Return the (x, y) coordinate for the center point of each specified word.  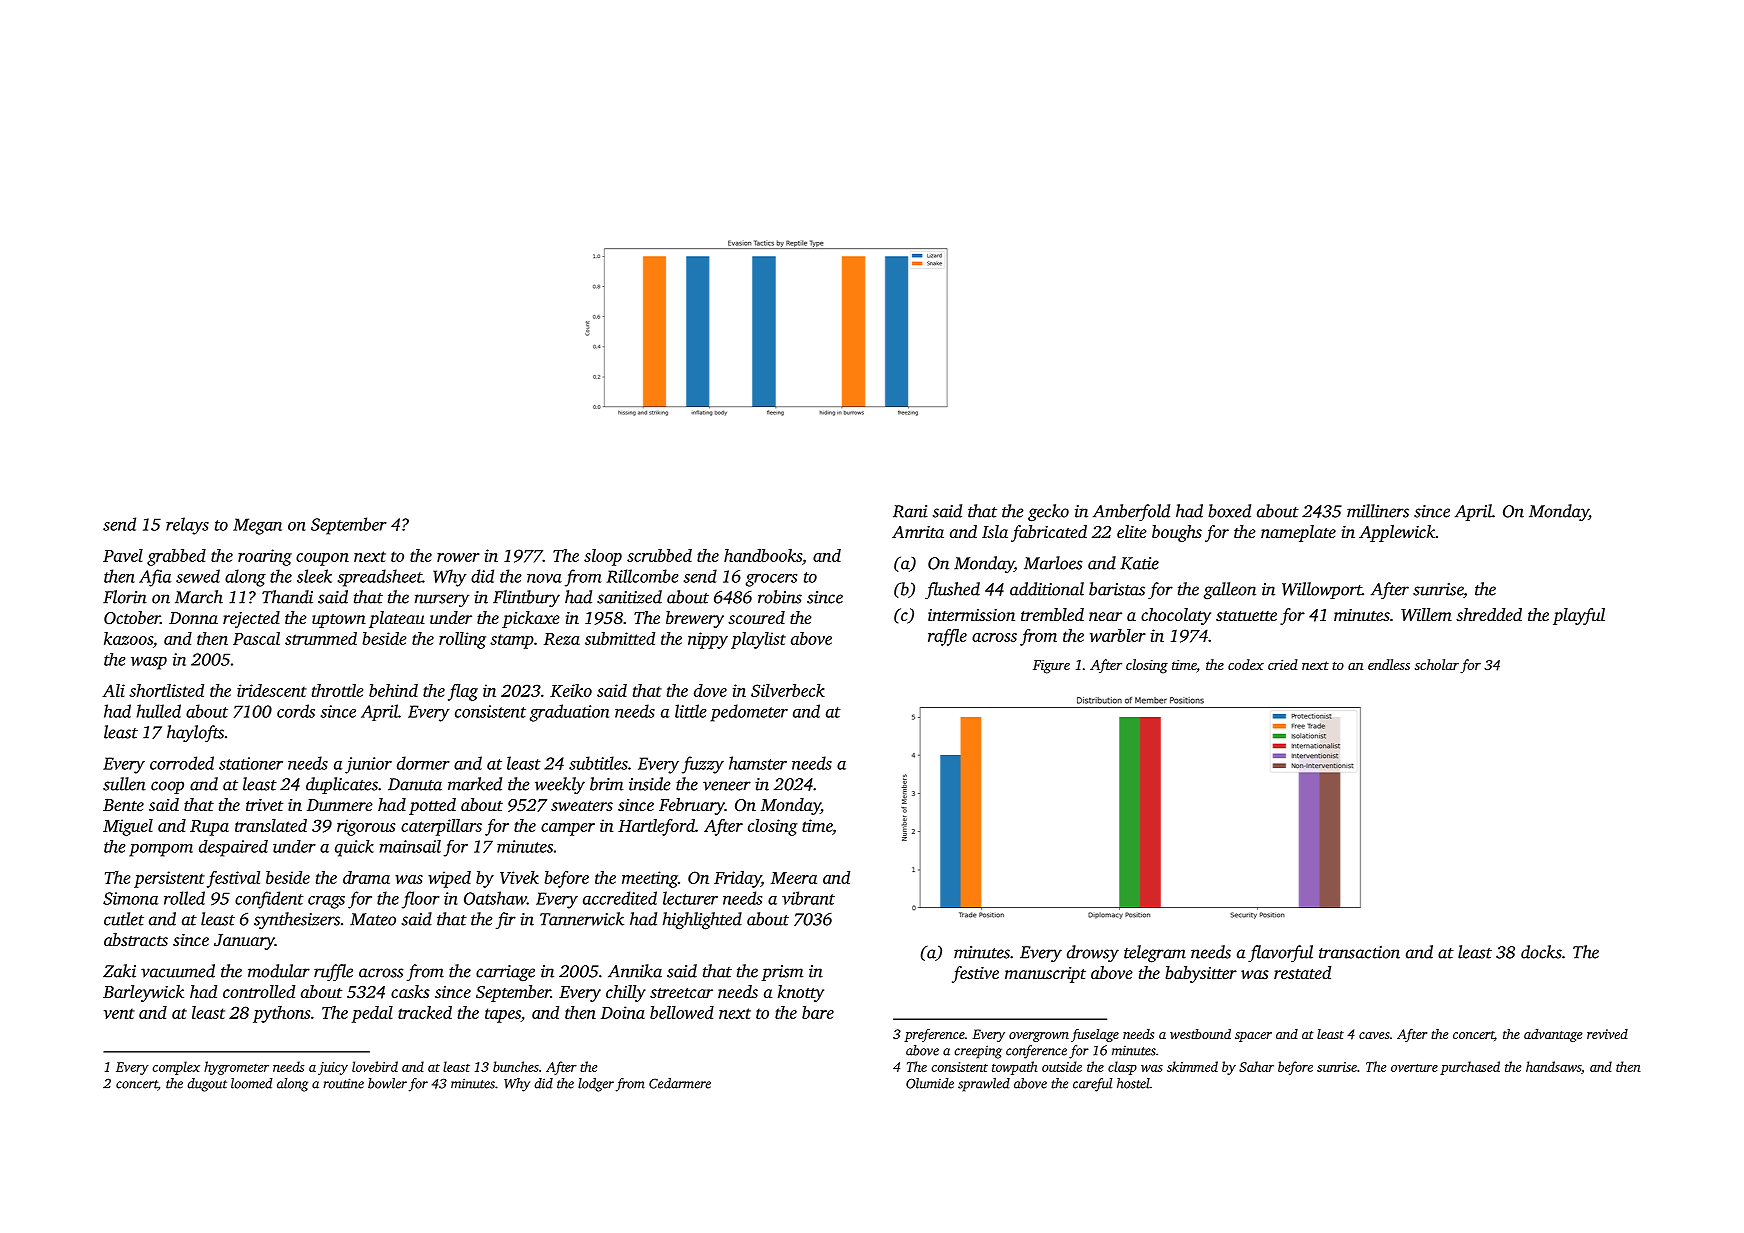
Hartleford (656, 827)
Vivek (519, 877)
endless (1389, 664)
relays (187, 526)
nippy (708, 640)
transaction (1359, 952)
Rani (910, 511)
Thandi (287, 597)
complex (176, 1068)
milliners (1378, 511)
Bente (123, 805)
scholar (1437, 664)
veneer (727, 786)
